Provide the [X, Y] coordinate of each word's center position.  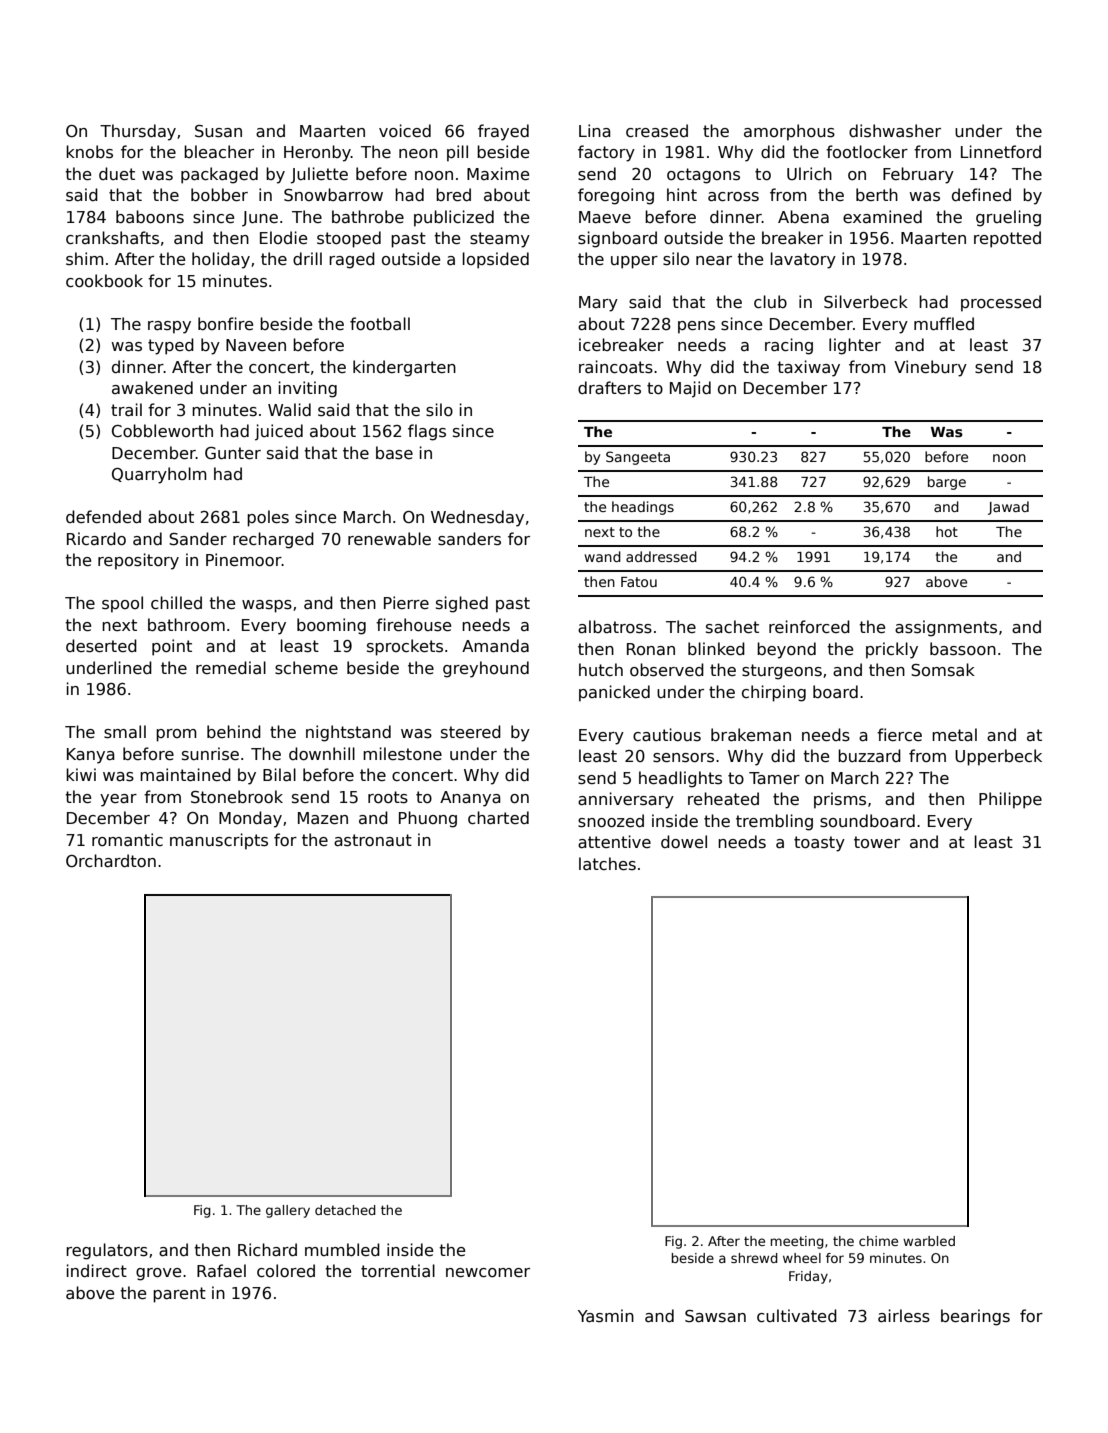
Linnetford [1001, 151]
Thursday [138, 132]
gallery [288, 1211]
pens [696, 327]
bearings [975, 1317]
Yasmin [606, 1316]
